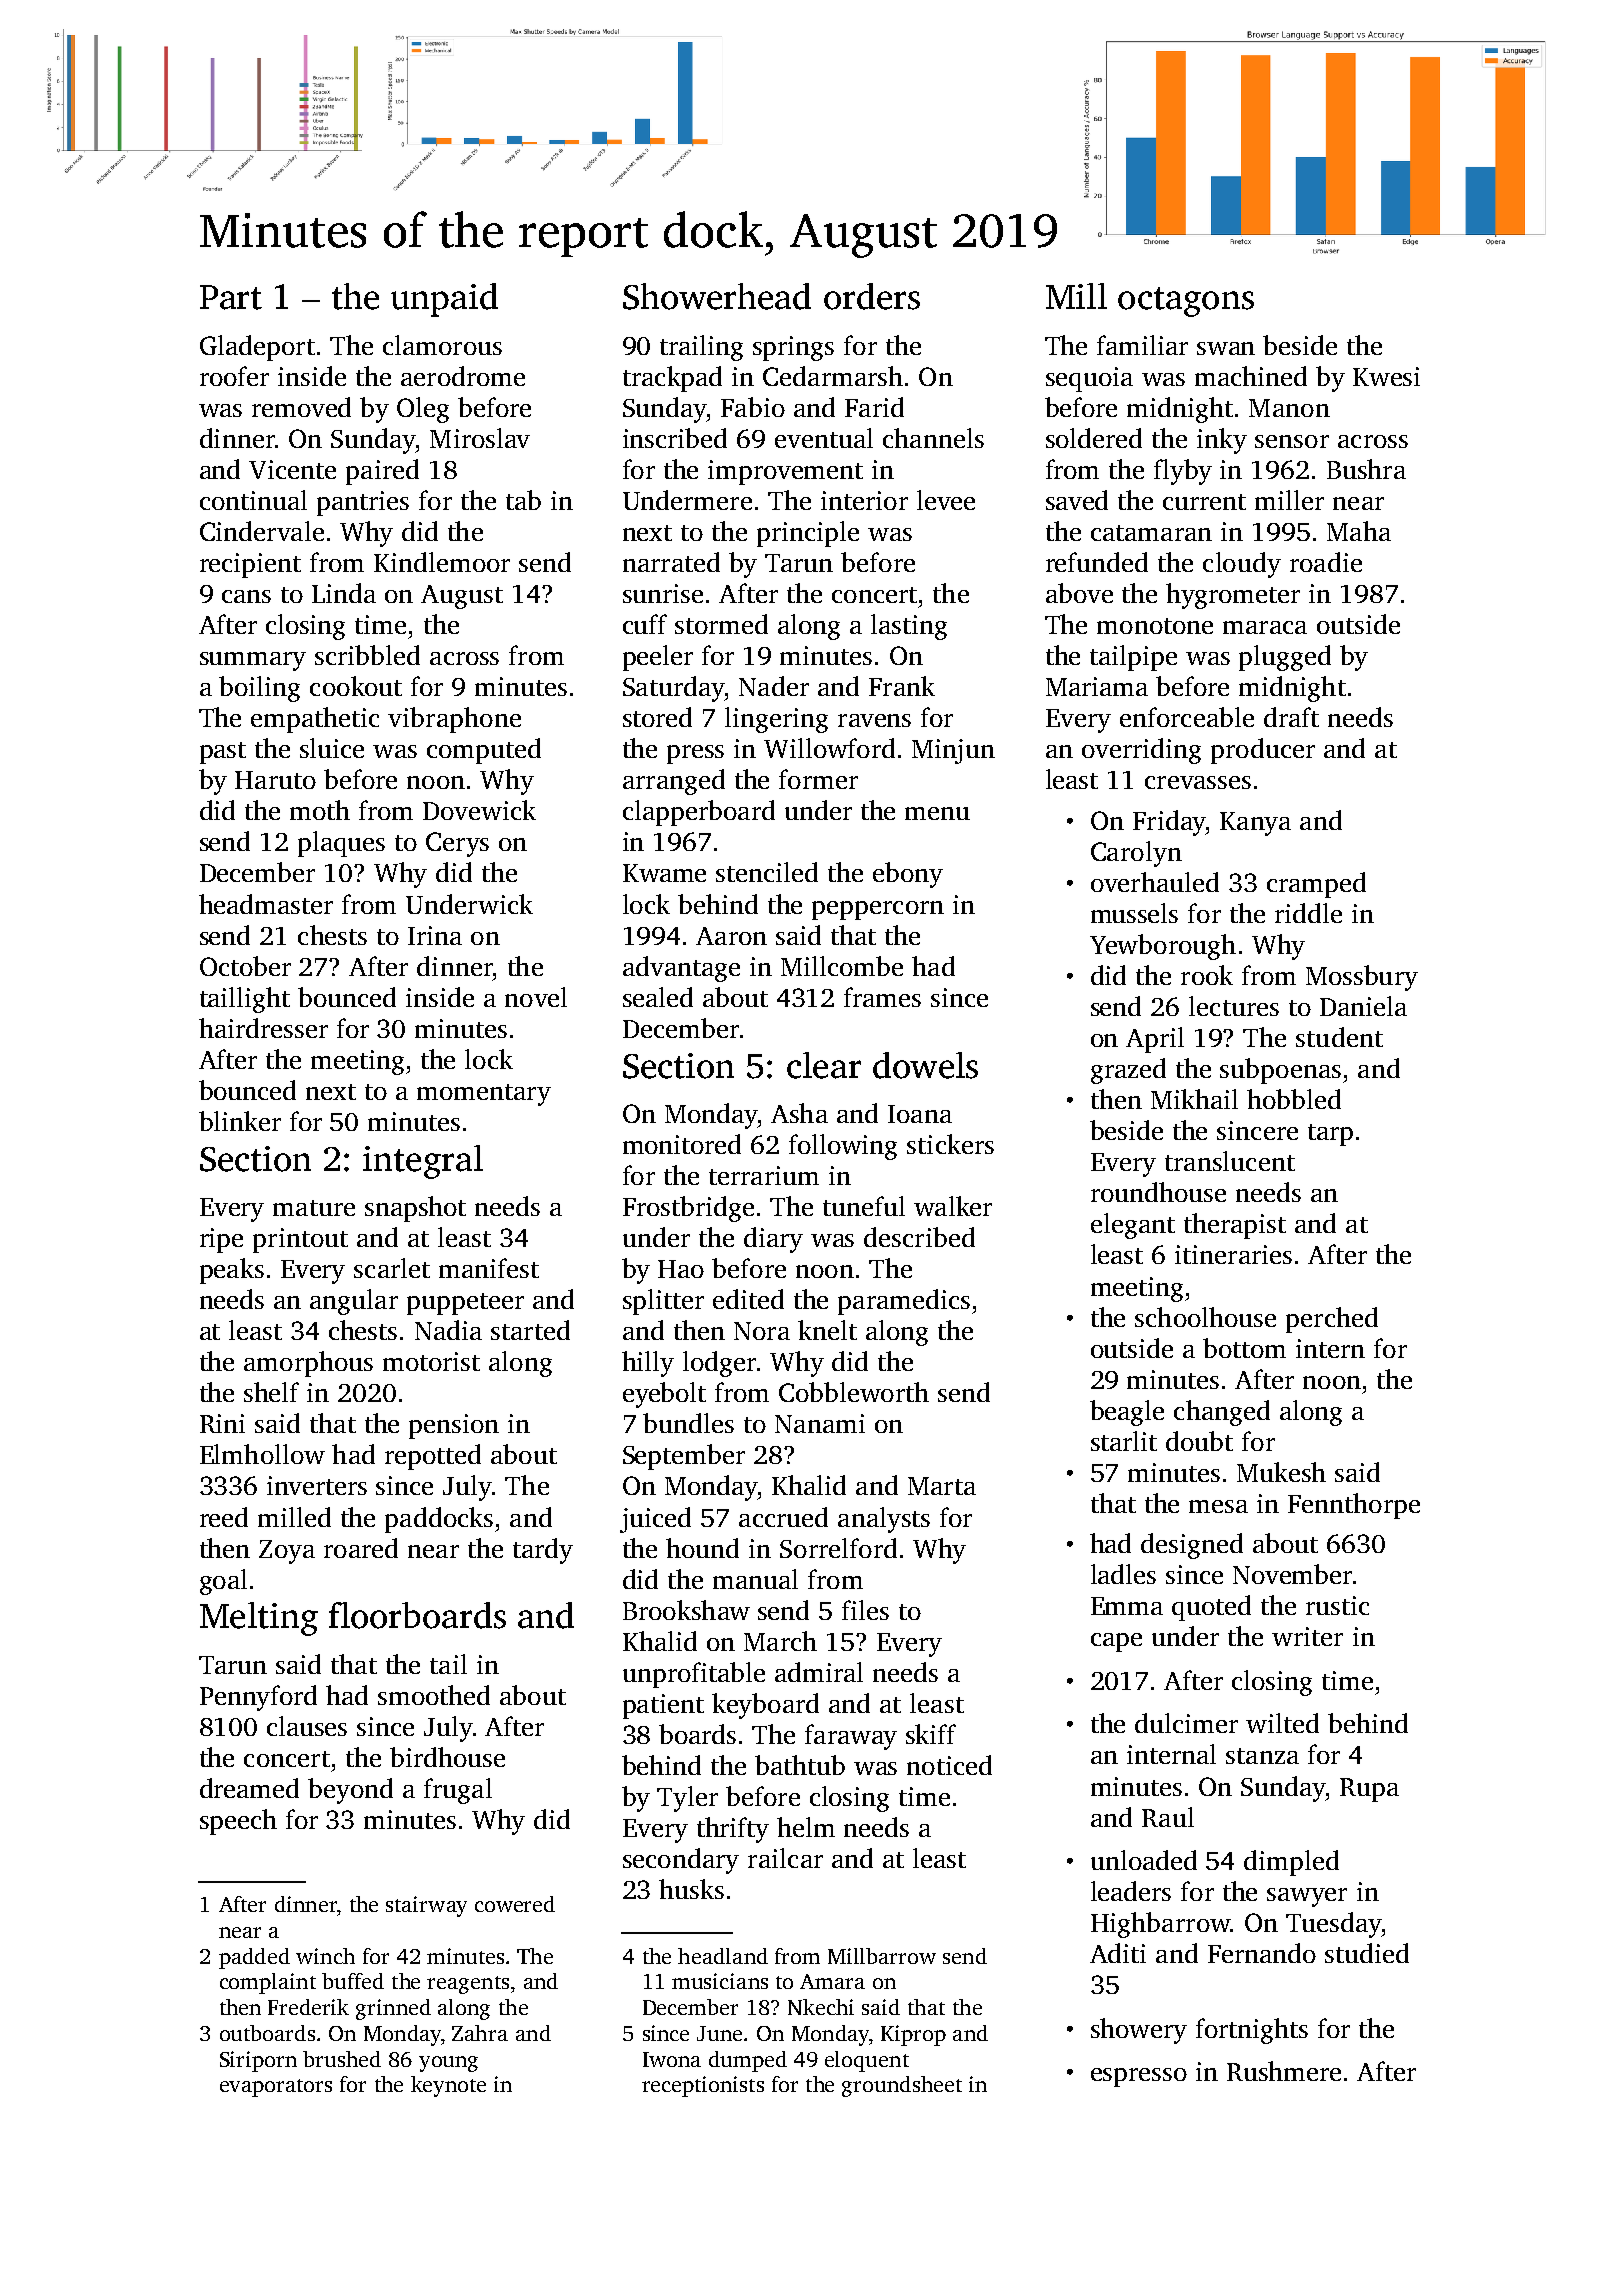 Image resolution: width=1620 pixels, height=2292 pixels. Describe the element at coordinates (1284, 2071) in the screenshot. I see `Rushmere` at that location.
